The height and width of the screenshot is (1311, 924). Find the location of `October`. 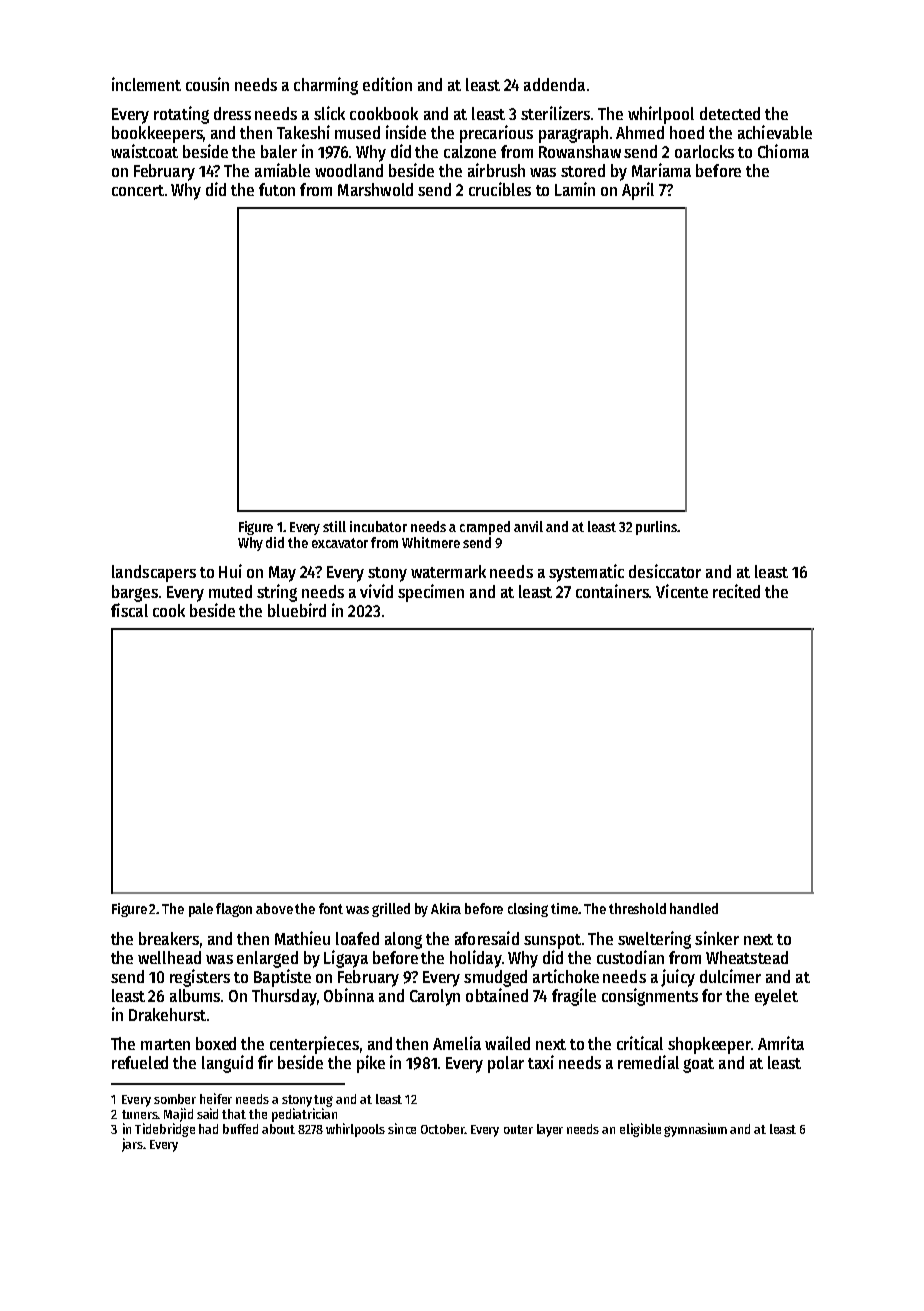

October is located at coordinates (442, 1129).
